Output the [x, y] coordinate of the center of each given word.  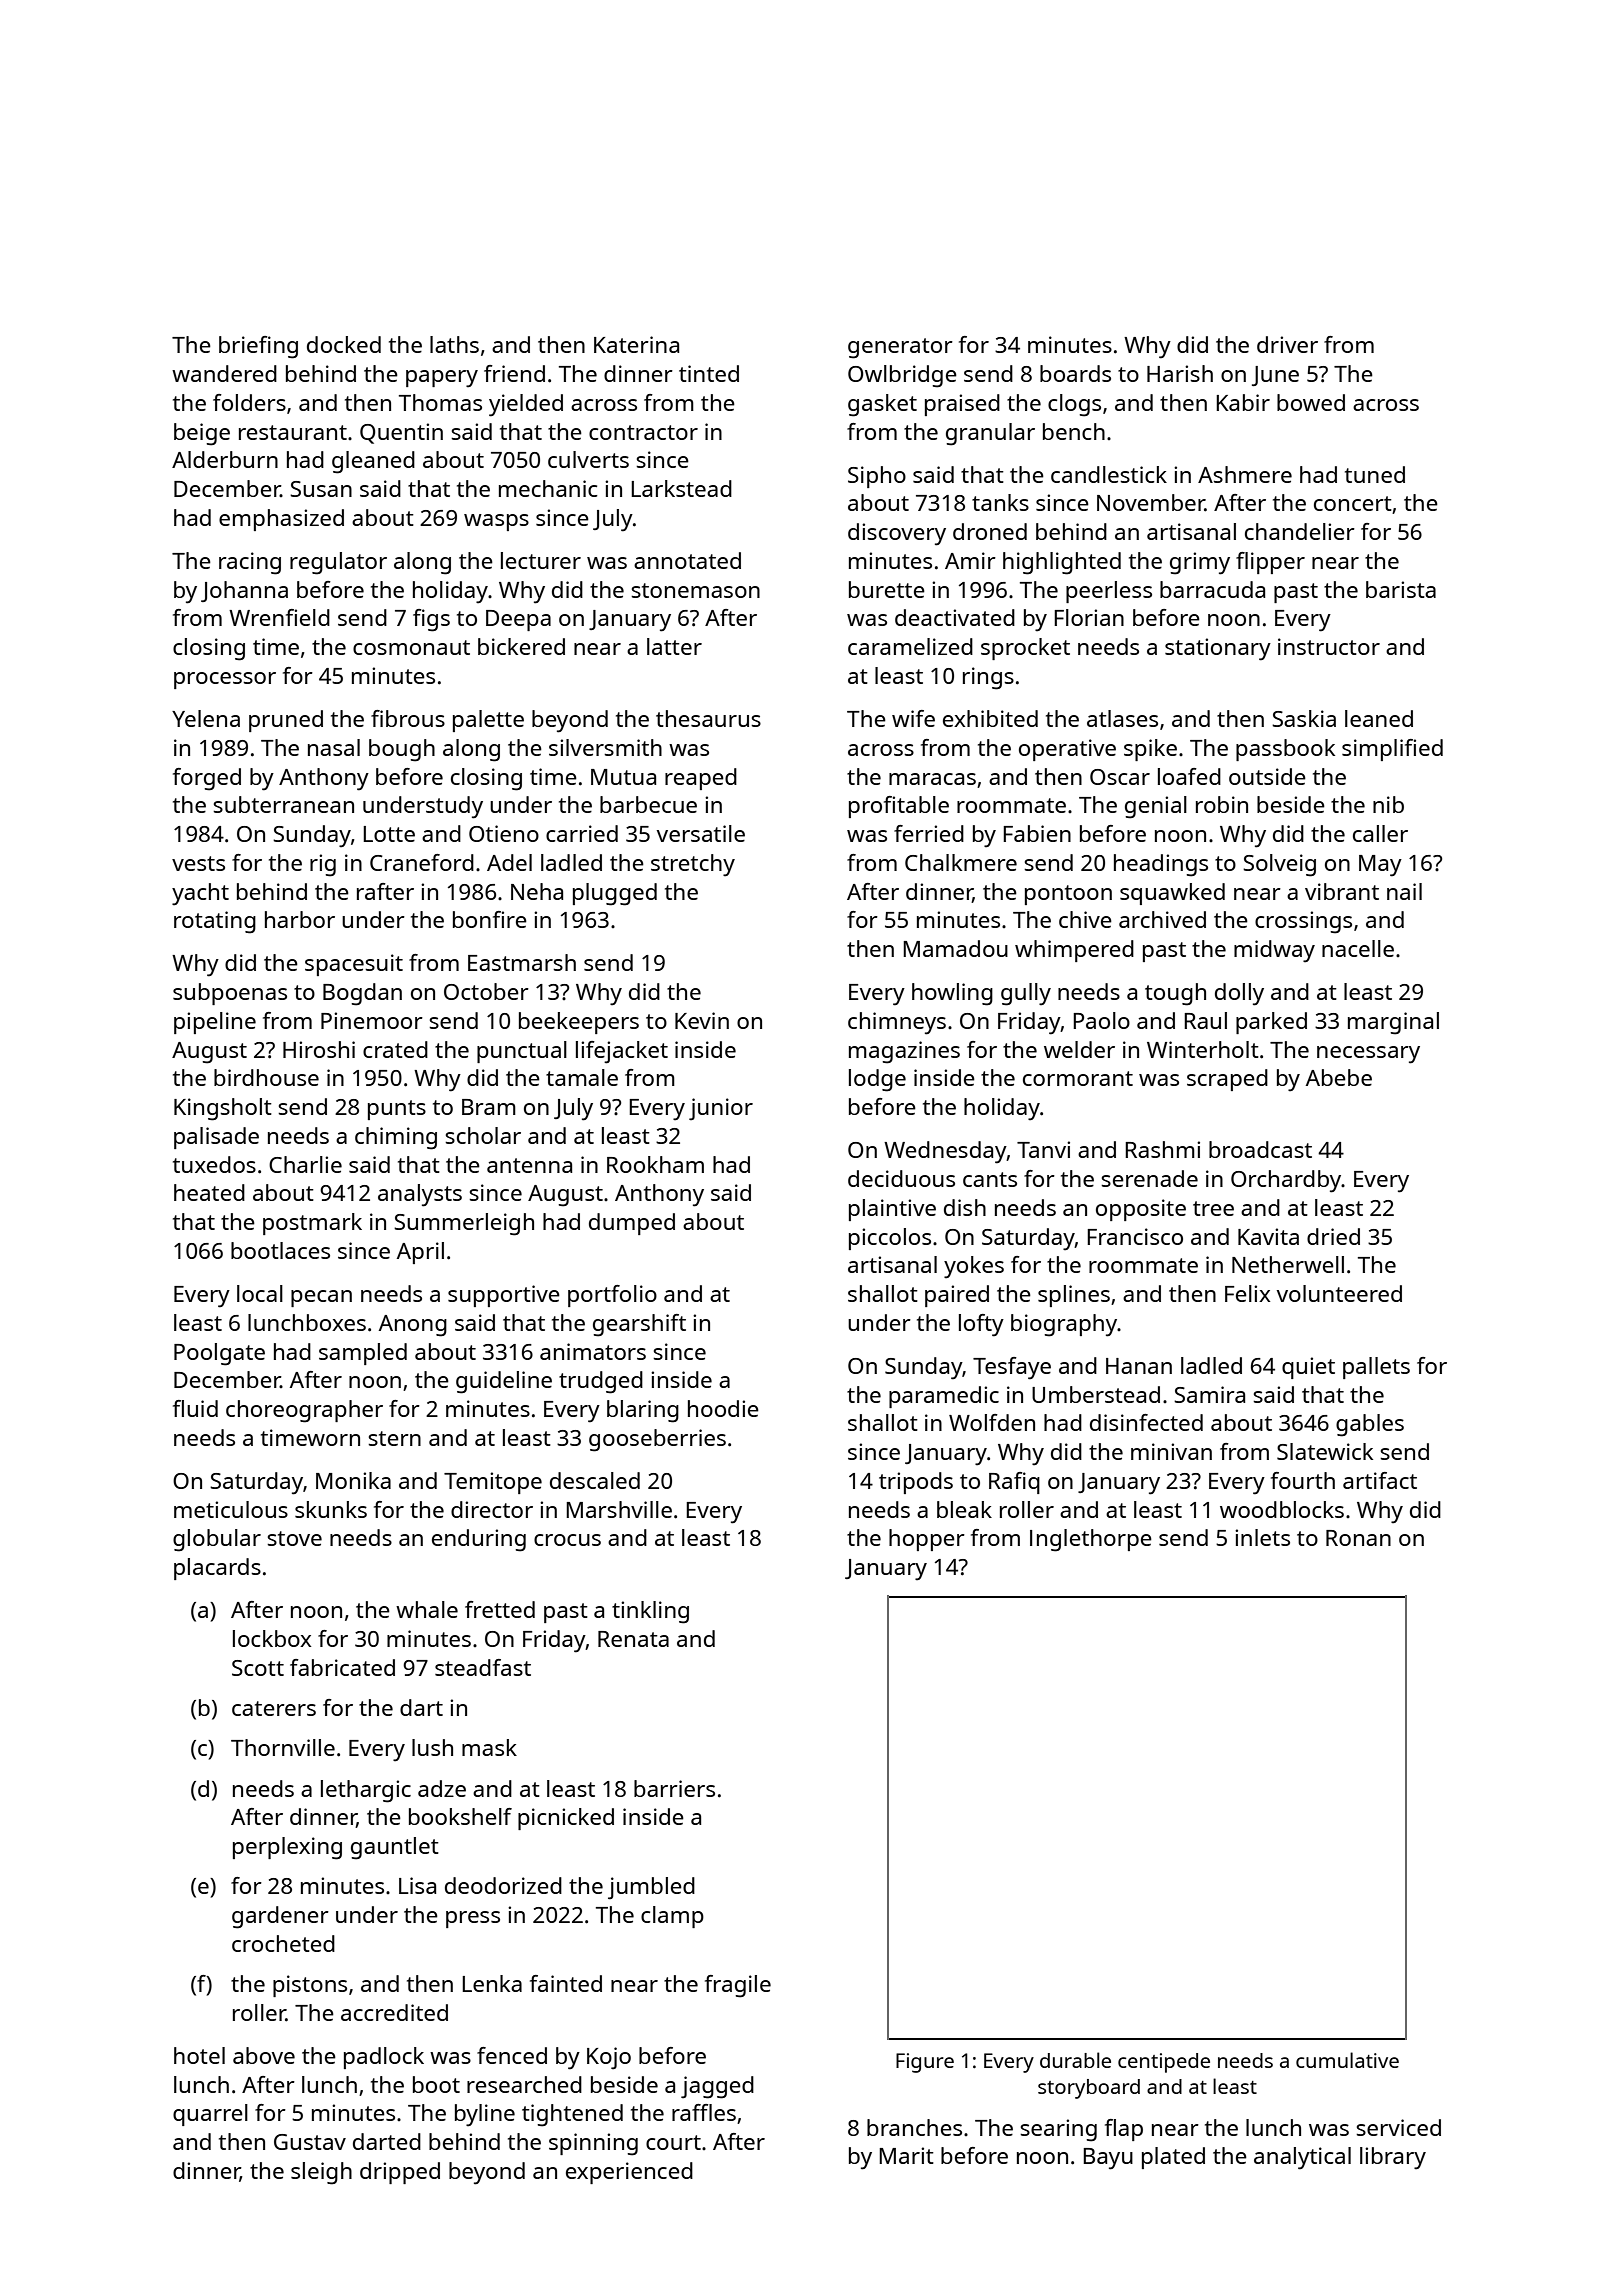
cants [990, 1179]
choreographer [304, 1411]
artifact [1380, 1480]
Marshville [619, 1509]
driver [1287, 344]
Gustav [310, 2142]
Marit [906, 2155]
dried [1333, 1236]
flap [1124, 2130]
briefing [258, 347]
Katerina [636, 344]
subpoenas [230, 994]
